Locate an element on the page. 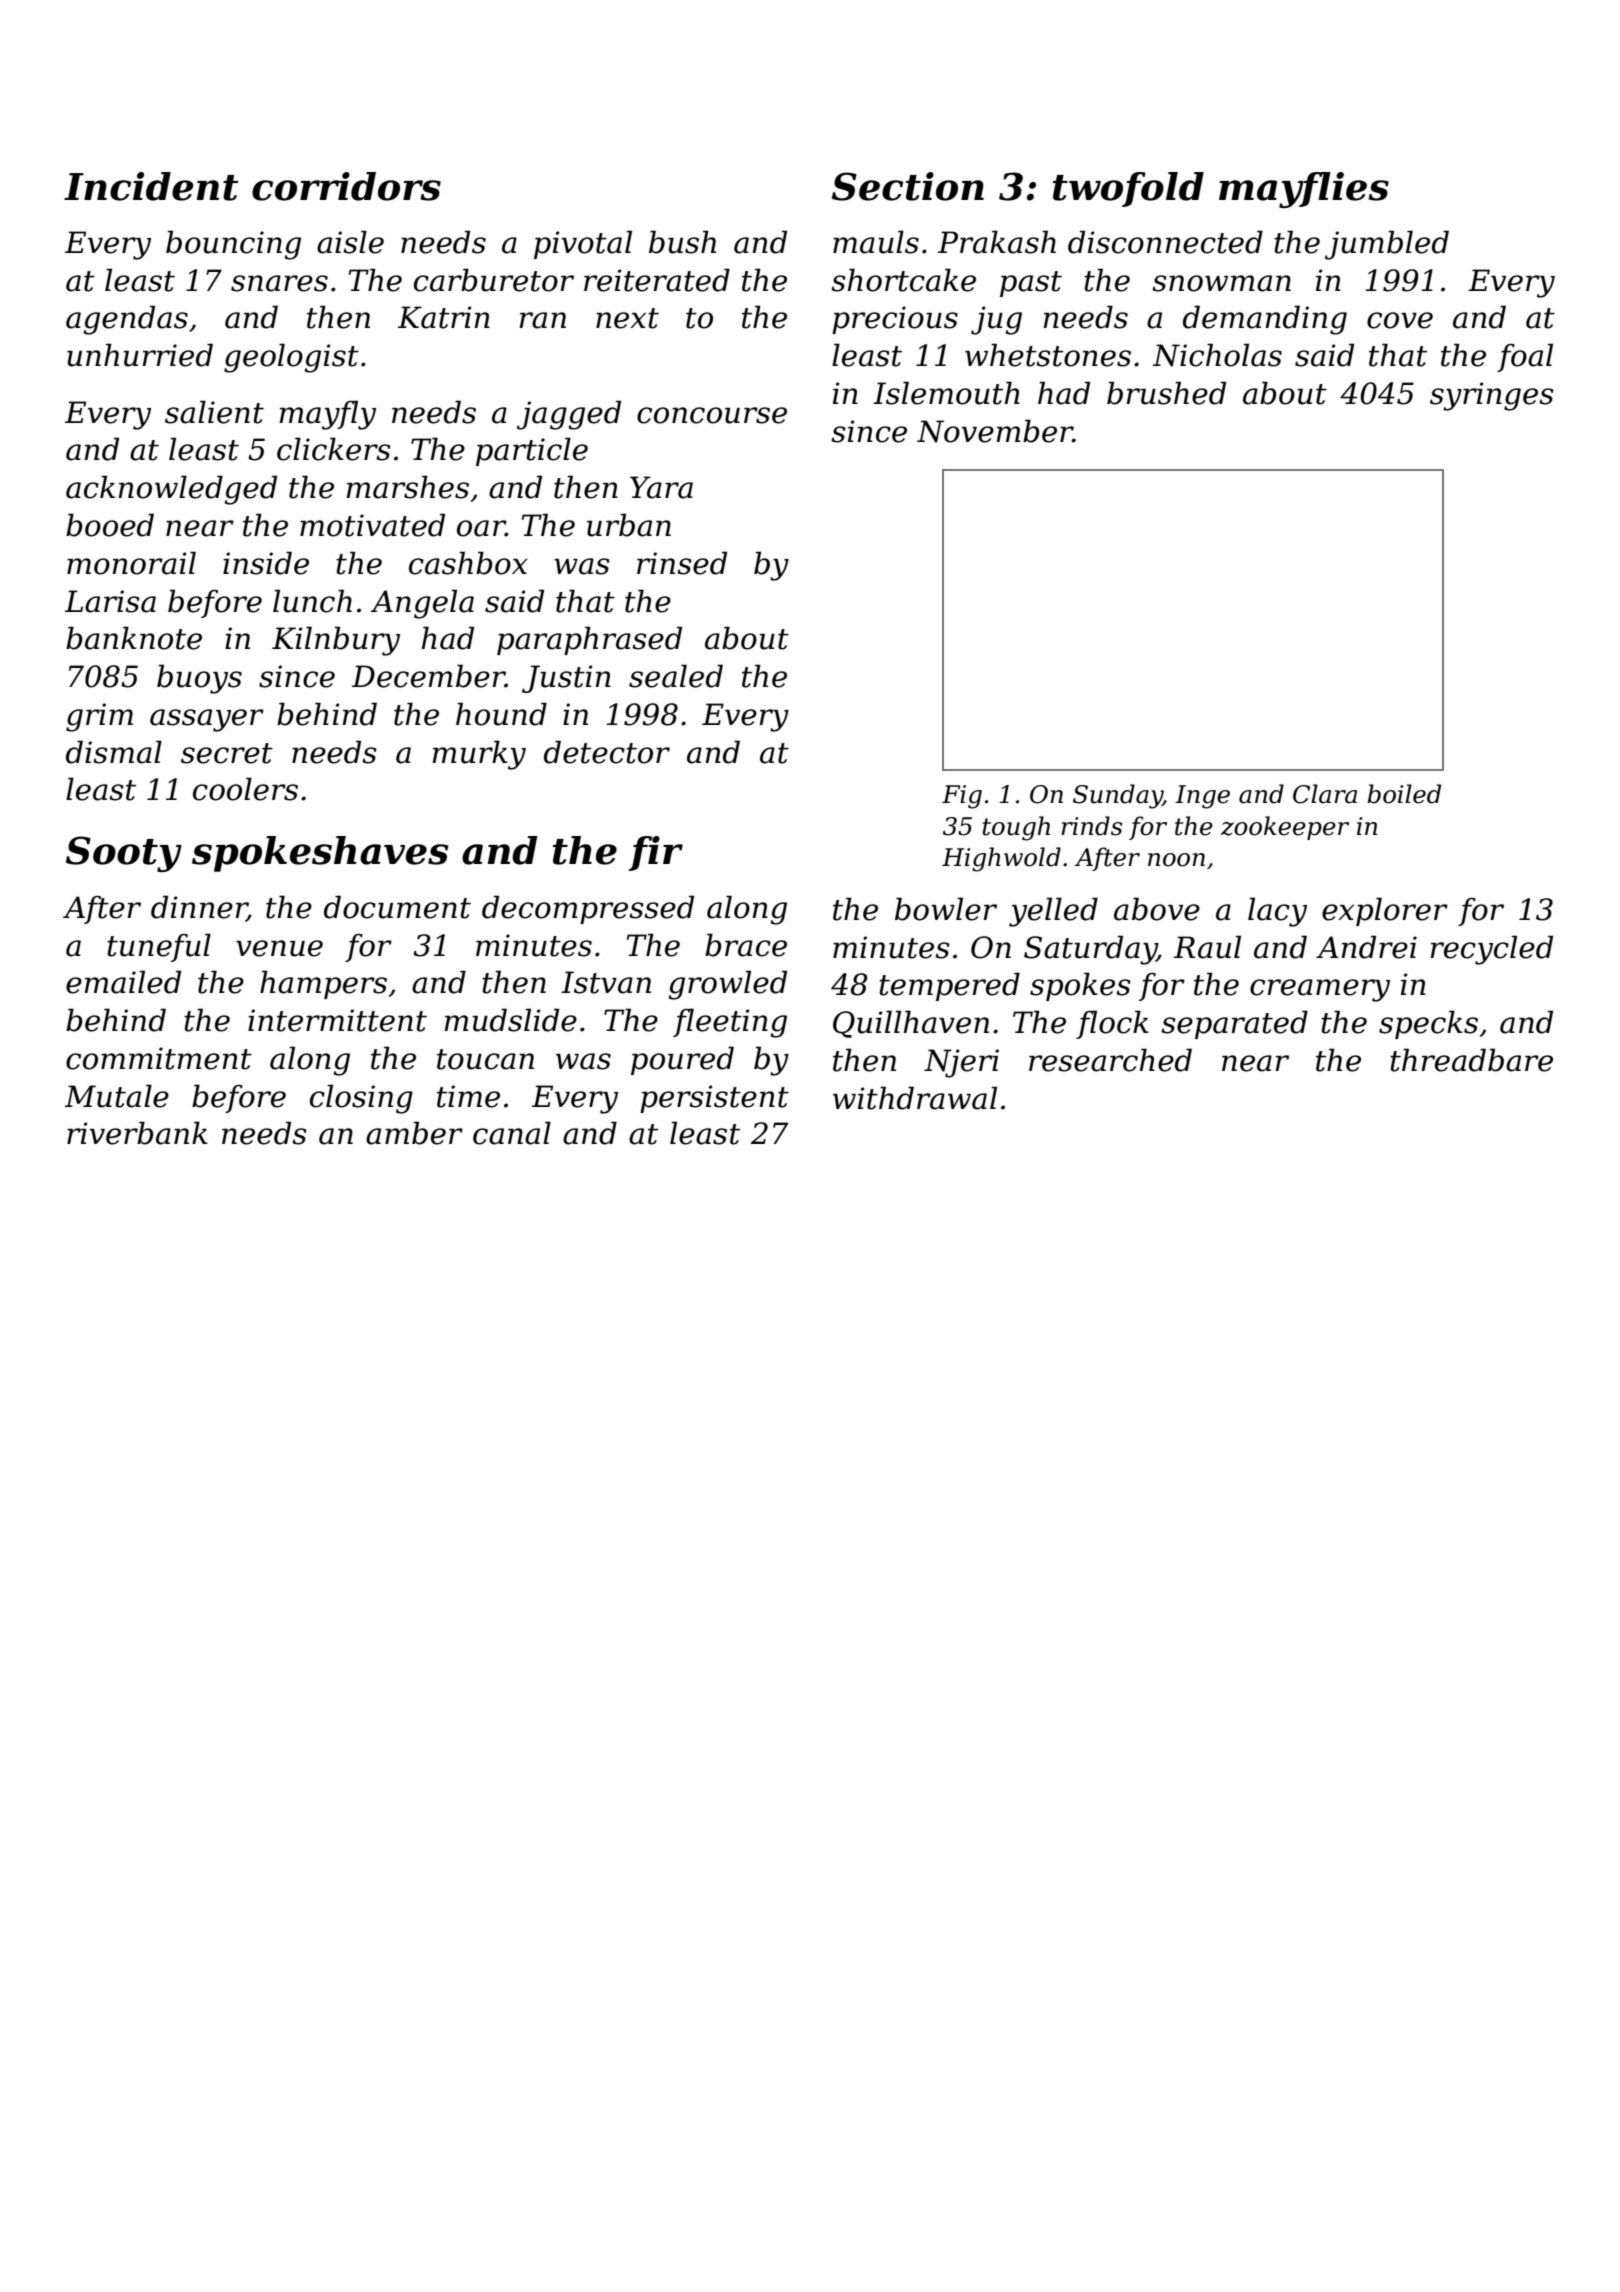 The height and width of the document is (2292, 1620). rinsed is located at coordinates (682, 563).
